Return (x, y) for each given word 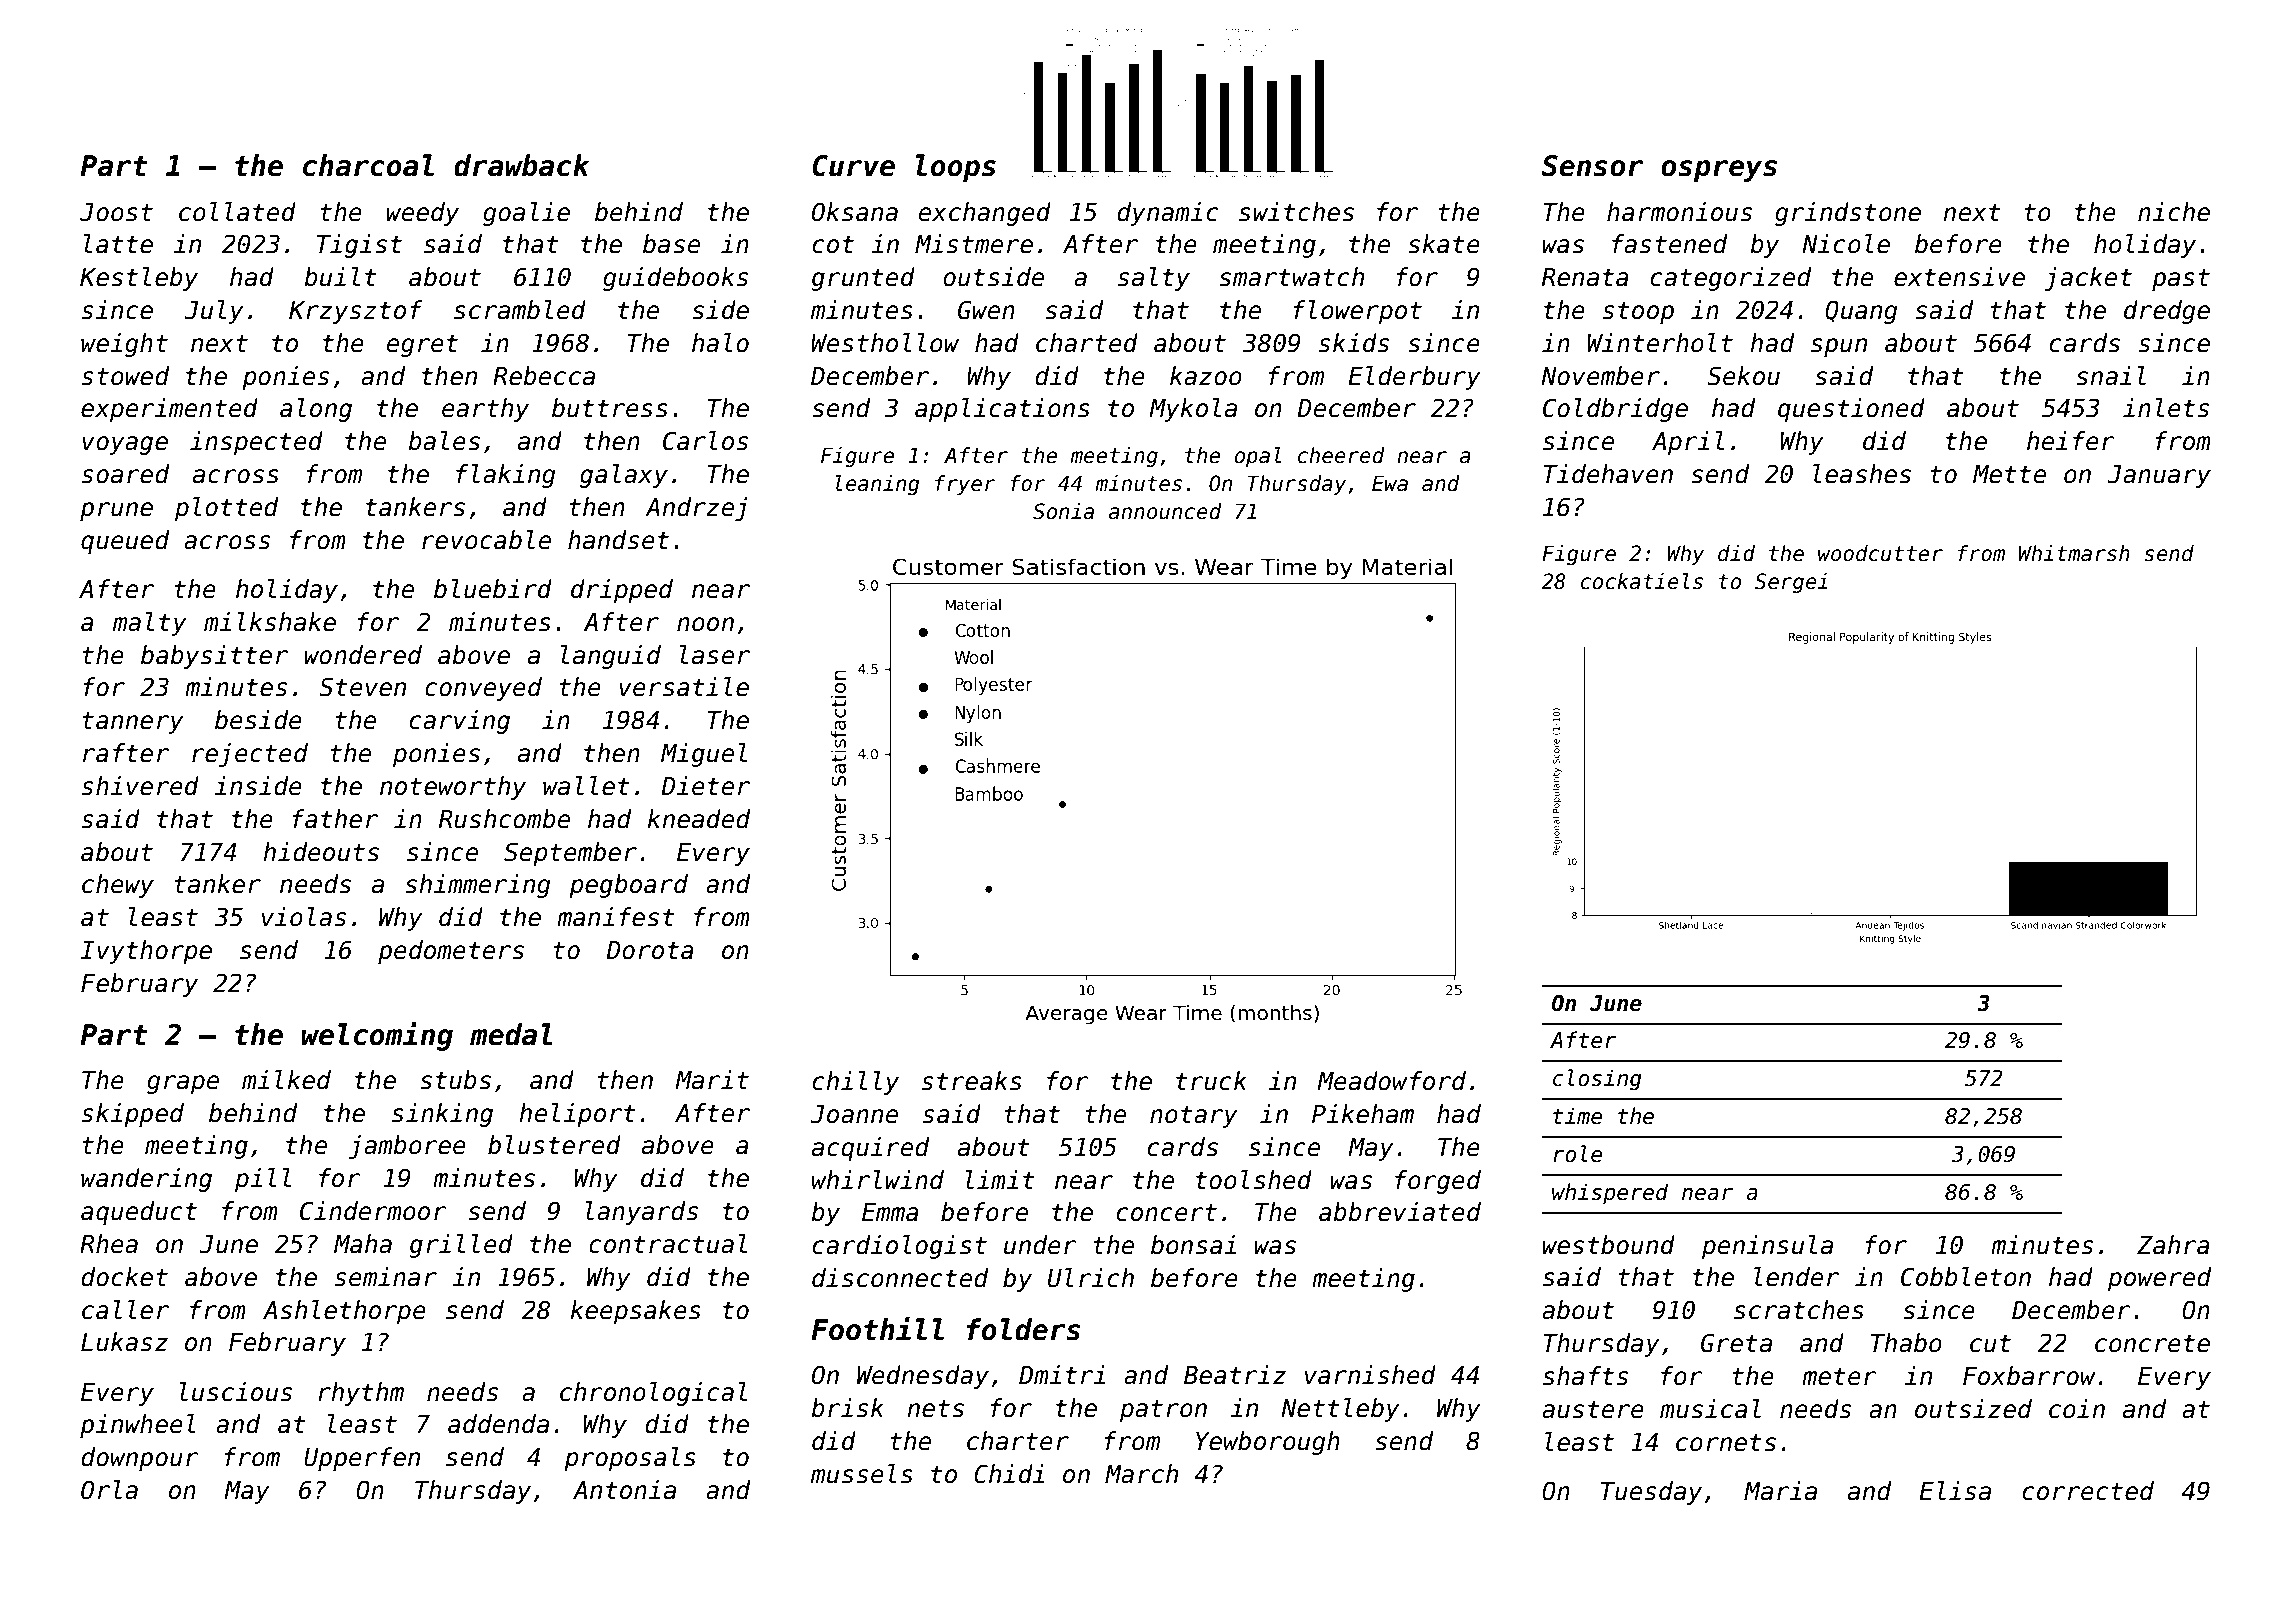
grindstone (1848, 214)
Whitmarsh (2074, 553)
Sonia (1063, 511)
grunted (863, 279)
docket (124, 1277)
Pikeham (1363, 1114)
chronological (653, 1394)
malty (149, 624)
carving (460, 722)
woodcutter (1880, 553)
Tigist (359, 246)
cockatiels (1642, 581)
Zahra (2173, 1245)
